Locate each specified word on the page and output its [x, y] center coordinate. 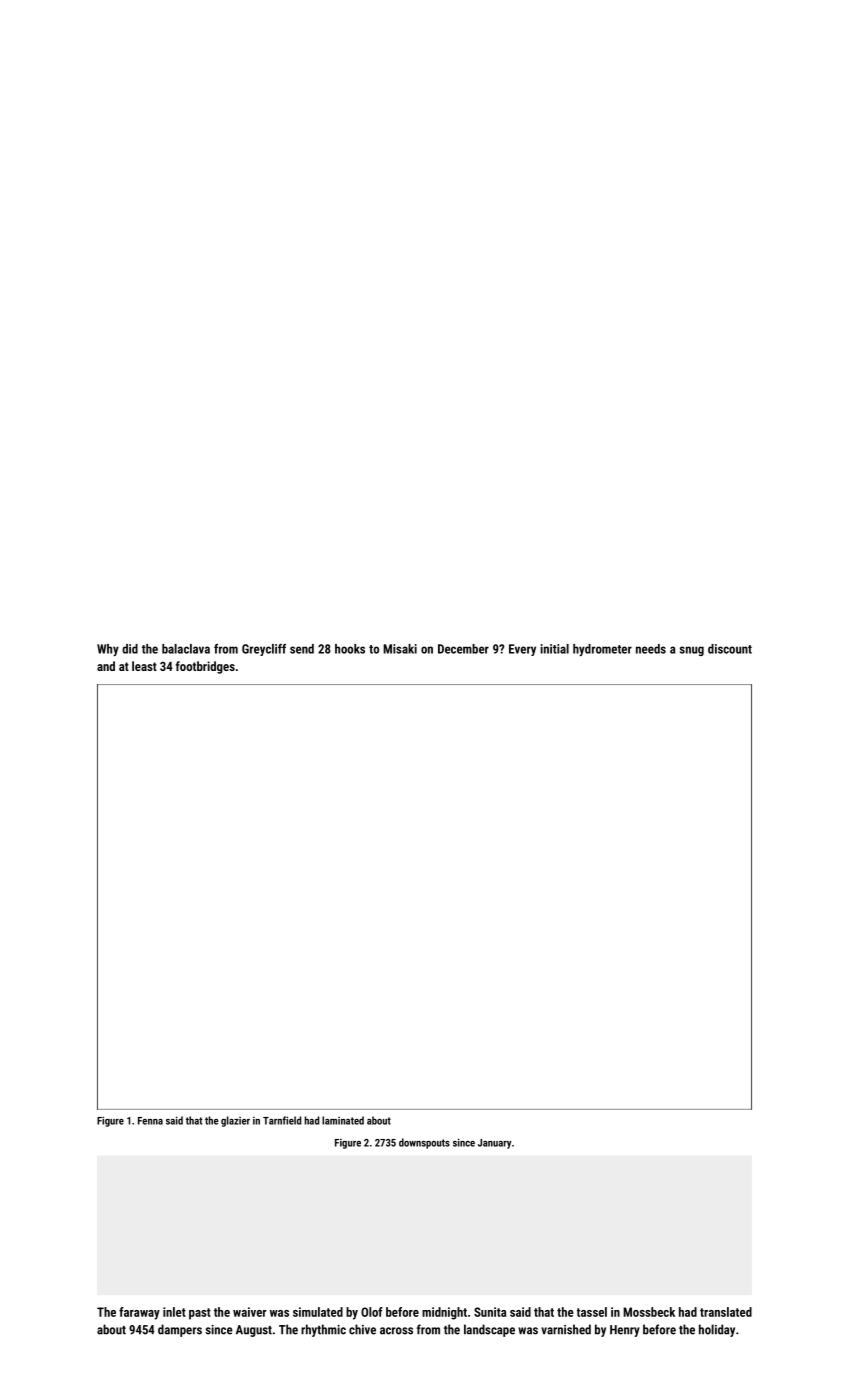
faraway [139, 1313]
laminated [343, 1120]
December [463, 649]
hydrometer [602, 650]
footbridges [205, 667]
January [494, 1144]
